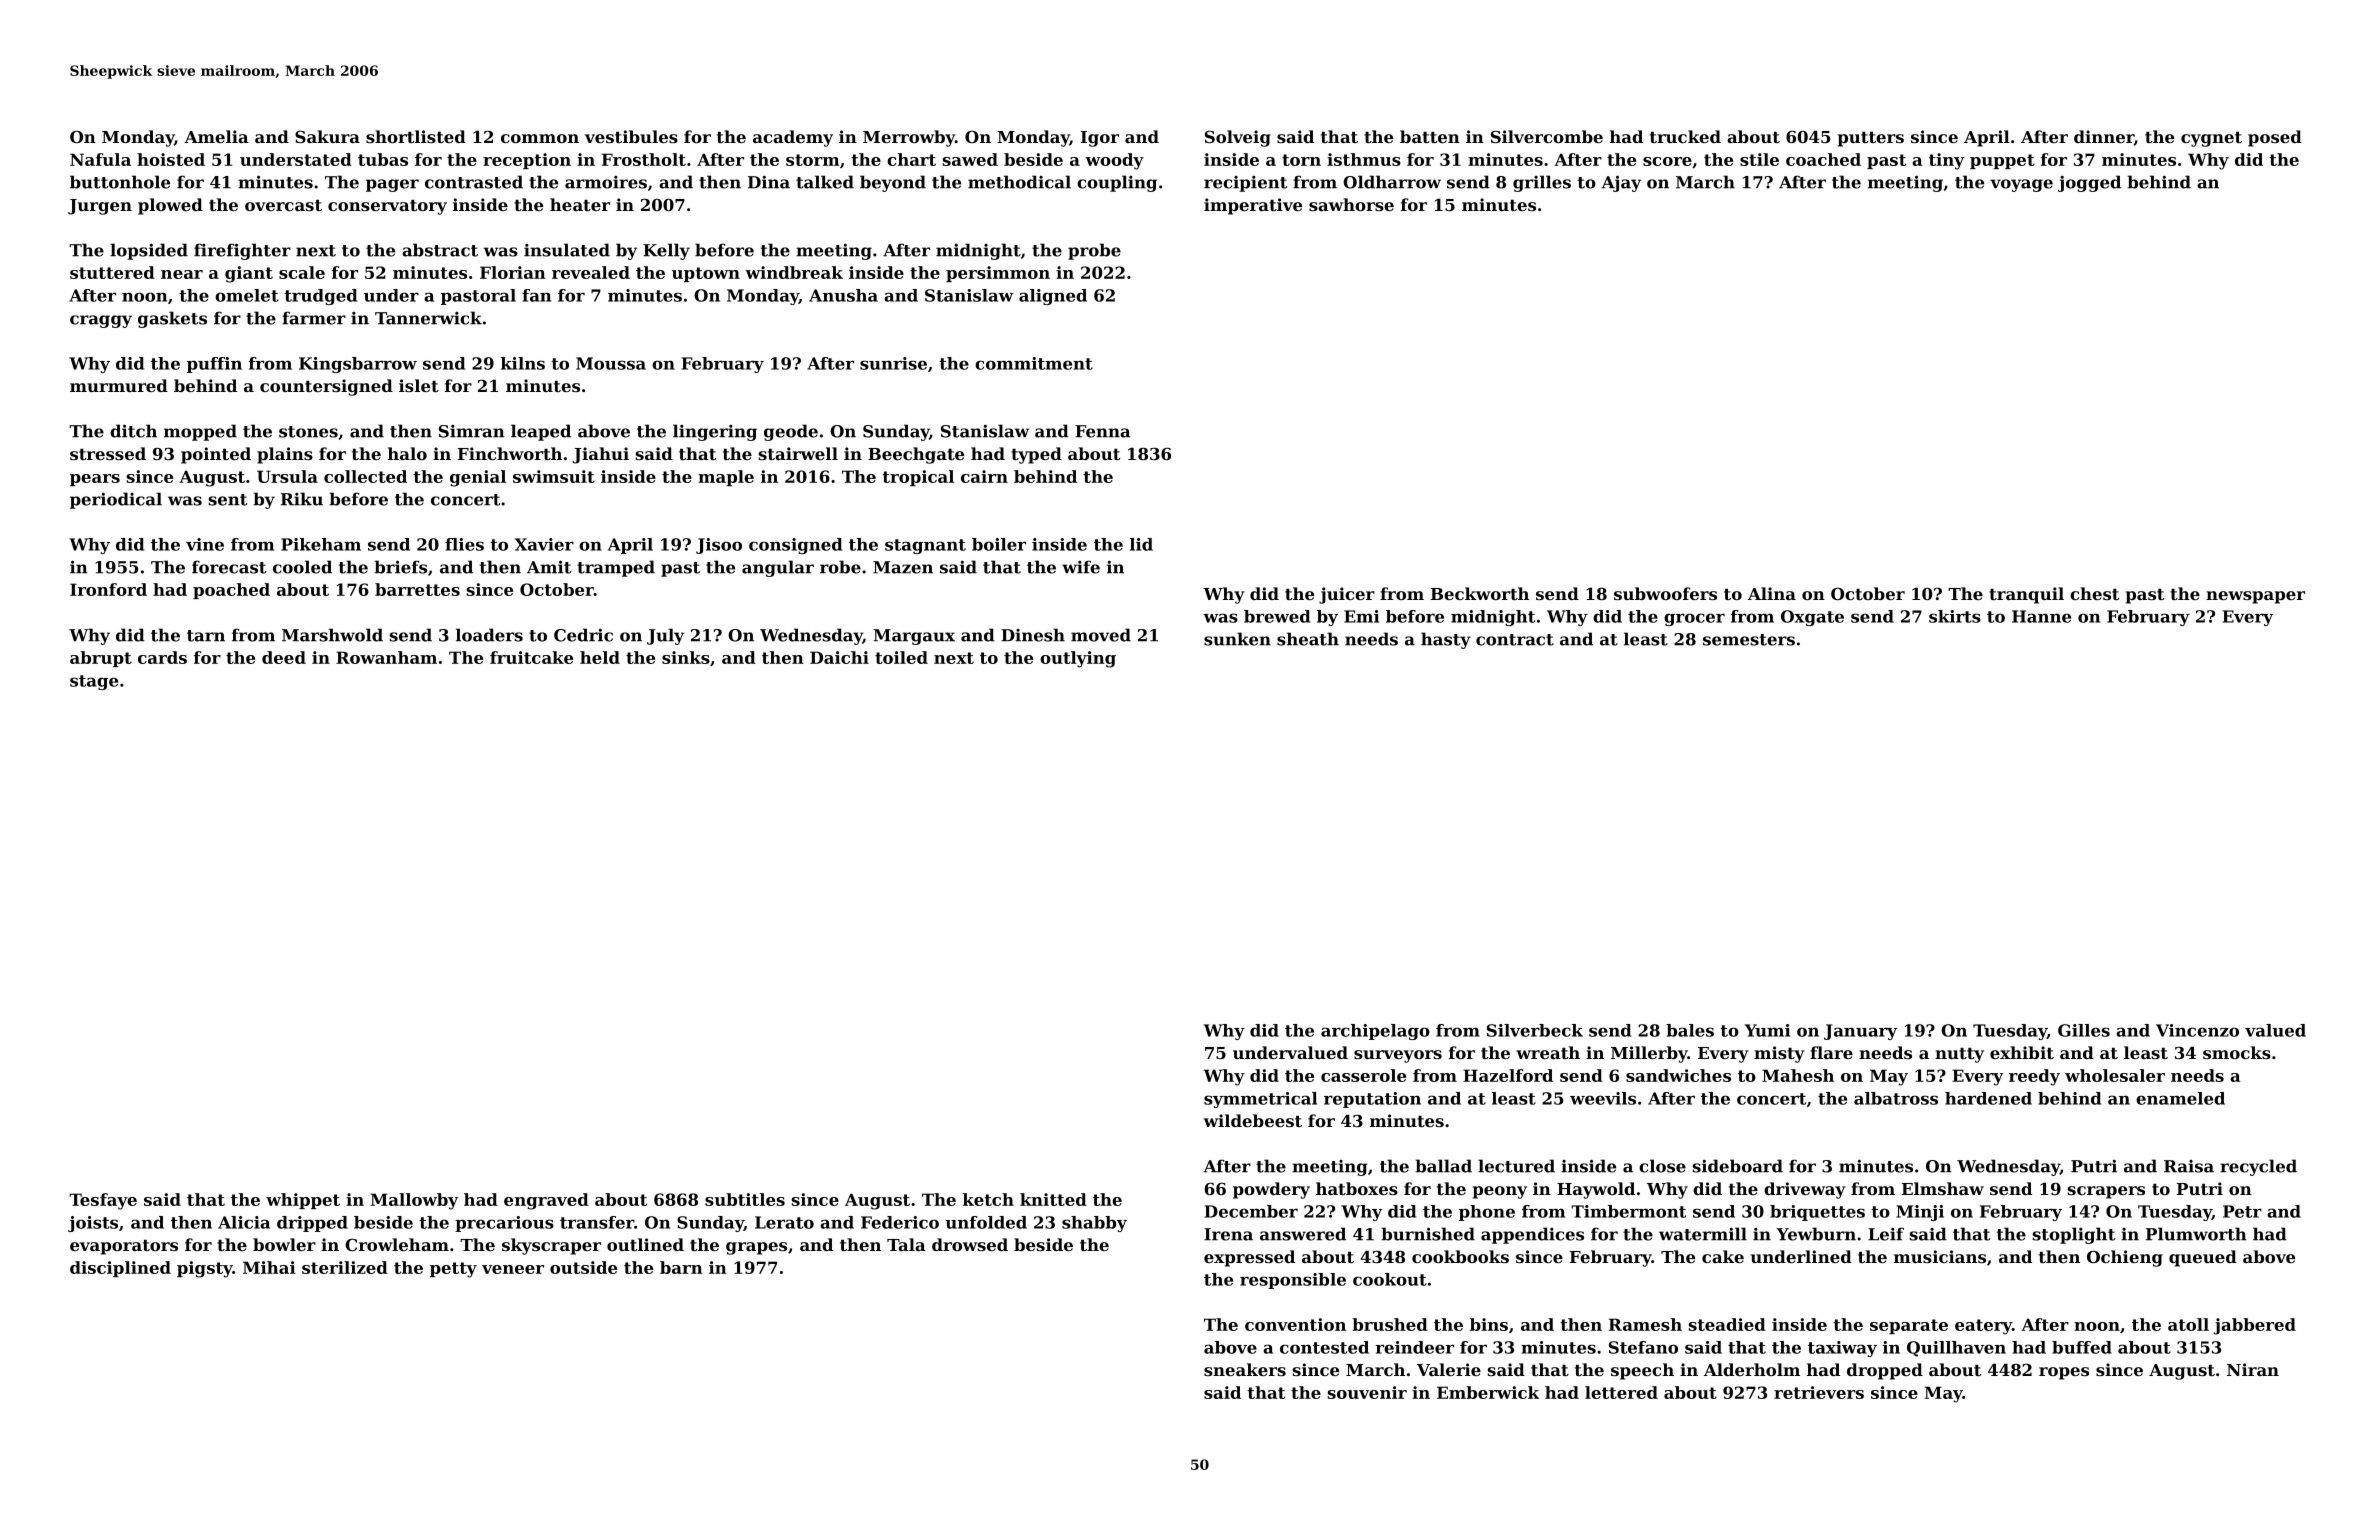  Describe the element at coordinates (706, 274) in the screenshot. I see `uptown` at that location.
